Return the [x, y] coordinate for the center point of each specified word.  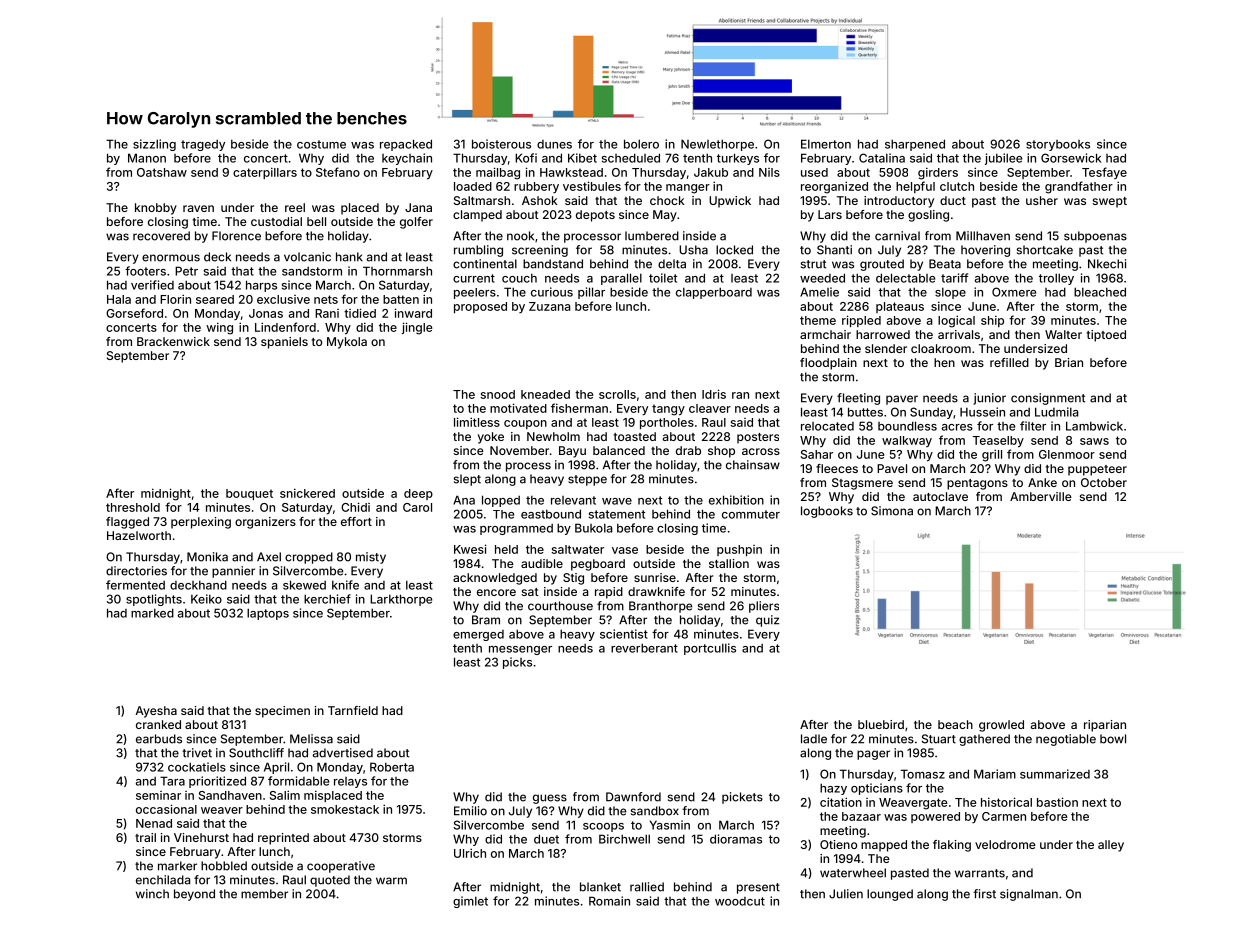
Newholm [553, 436]
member [264, 894]
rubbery [536, 187]
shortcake [1045, 250]
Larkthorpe [401, 600]
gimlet [470, 902]
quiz [767, 621]
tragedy [203, 145]
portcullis [710, 649]
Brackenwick [173, 341]
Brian [1069, 362]
